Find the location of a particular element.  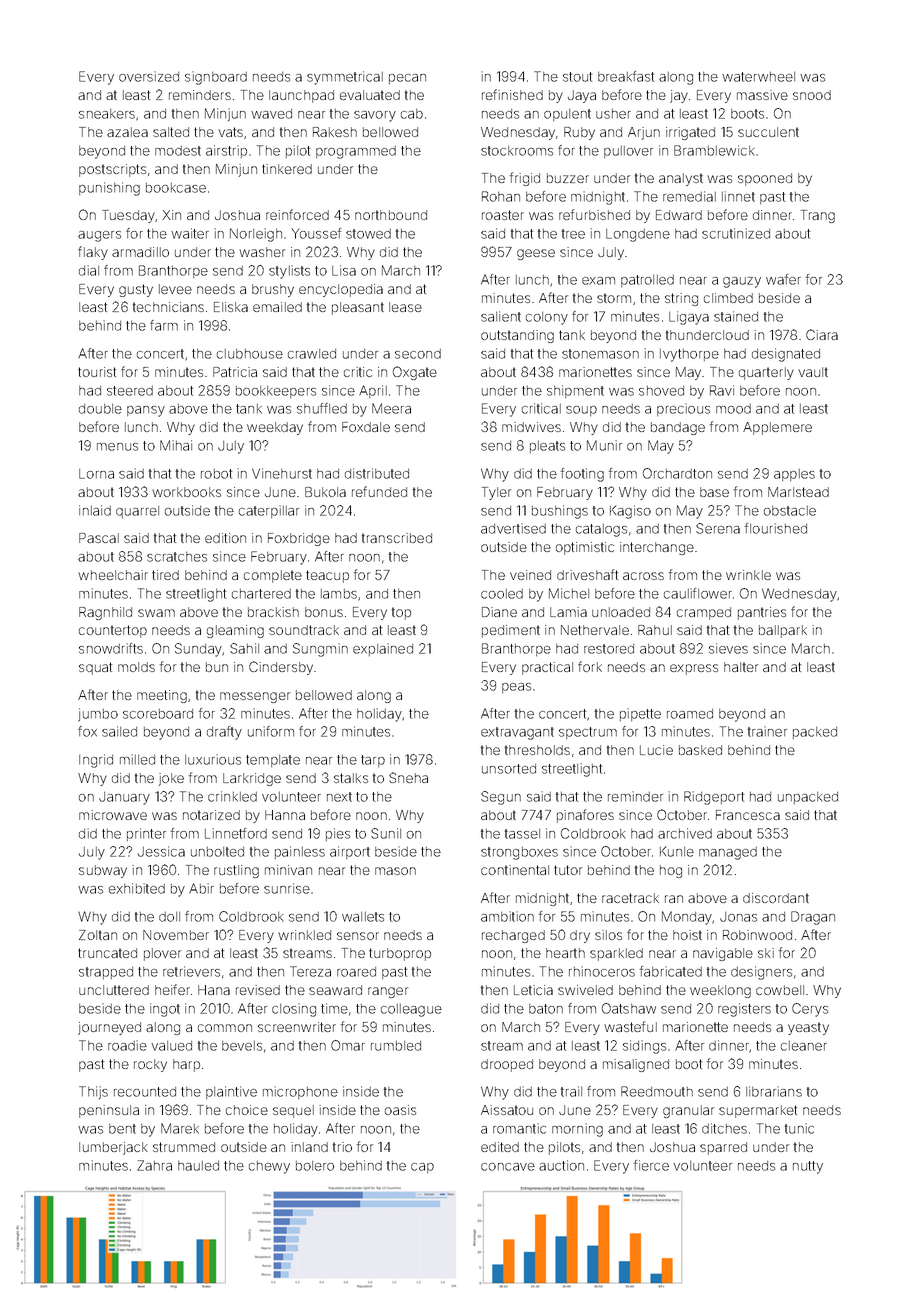

turboprop is located at coordinates (400, 954).
